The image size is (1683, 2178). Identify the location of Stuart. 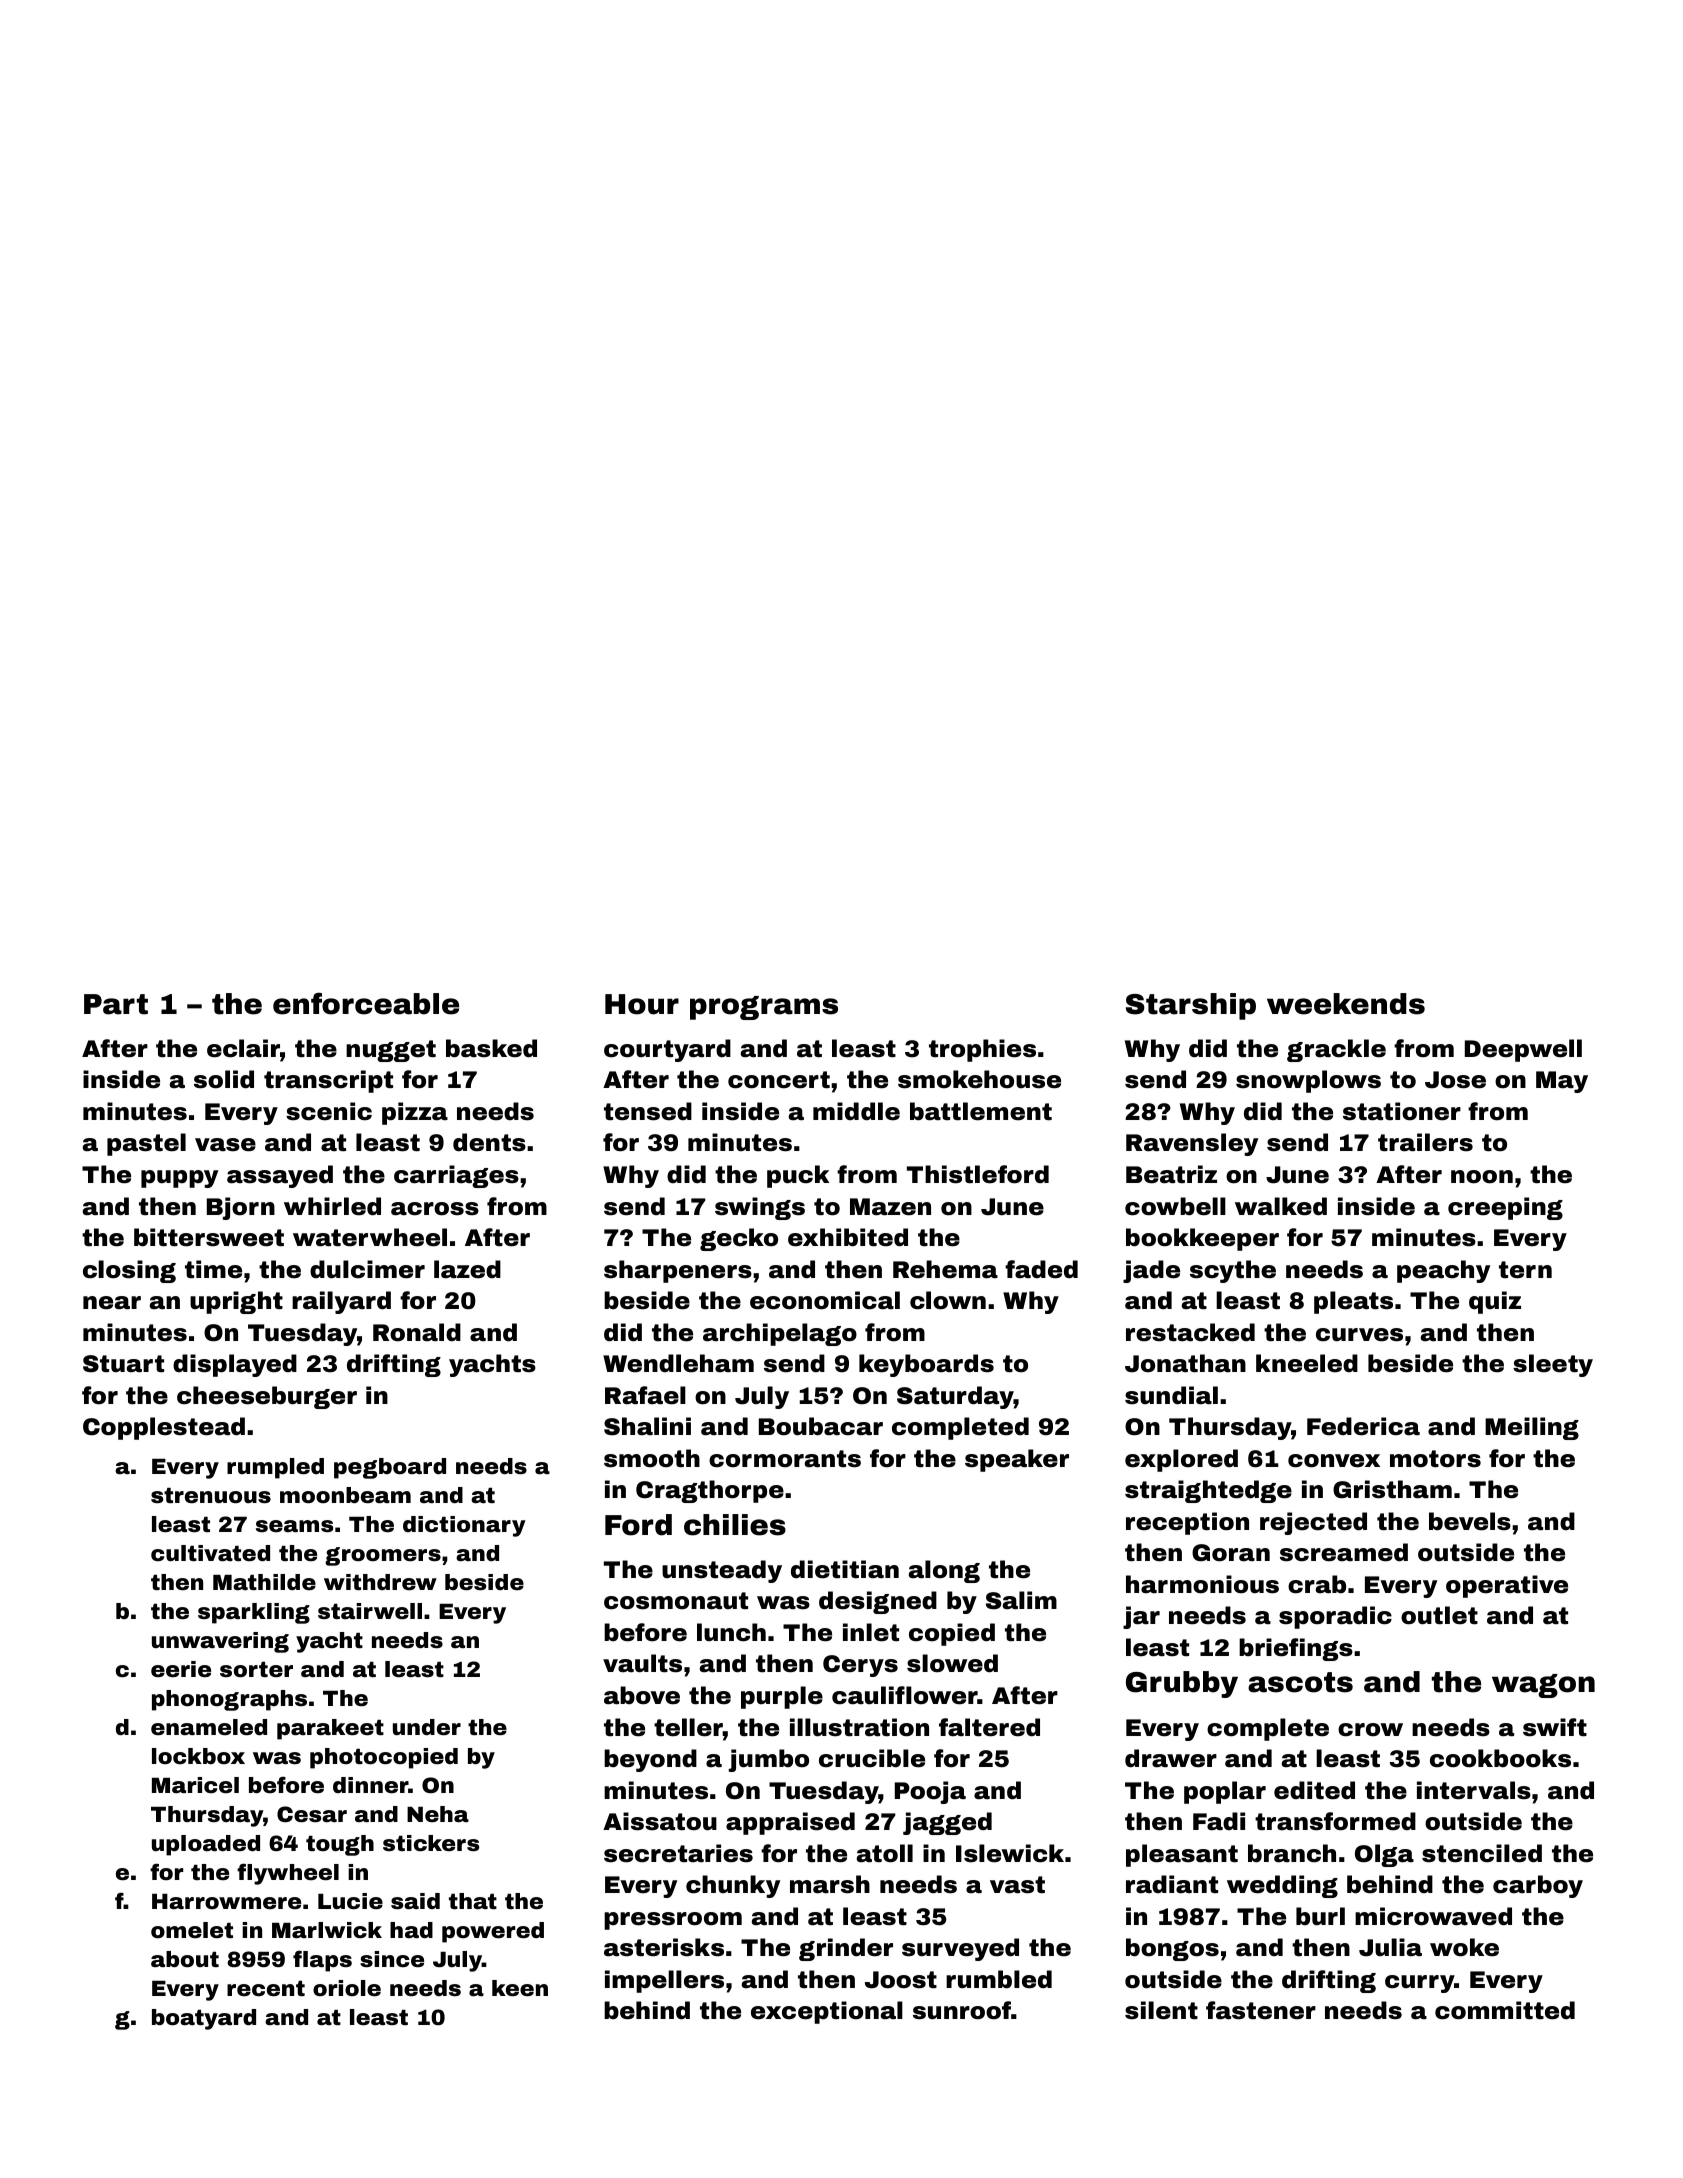
(123, 1364).
